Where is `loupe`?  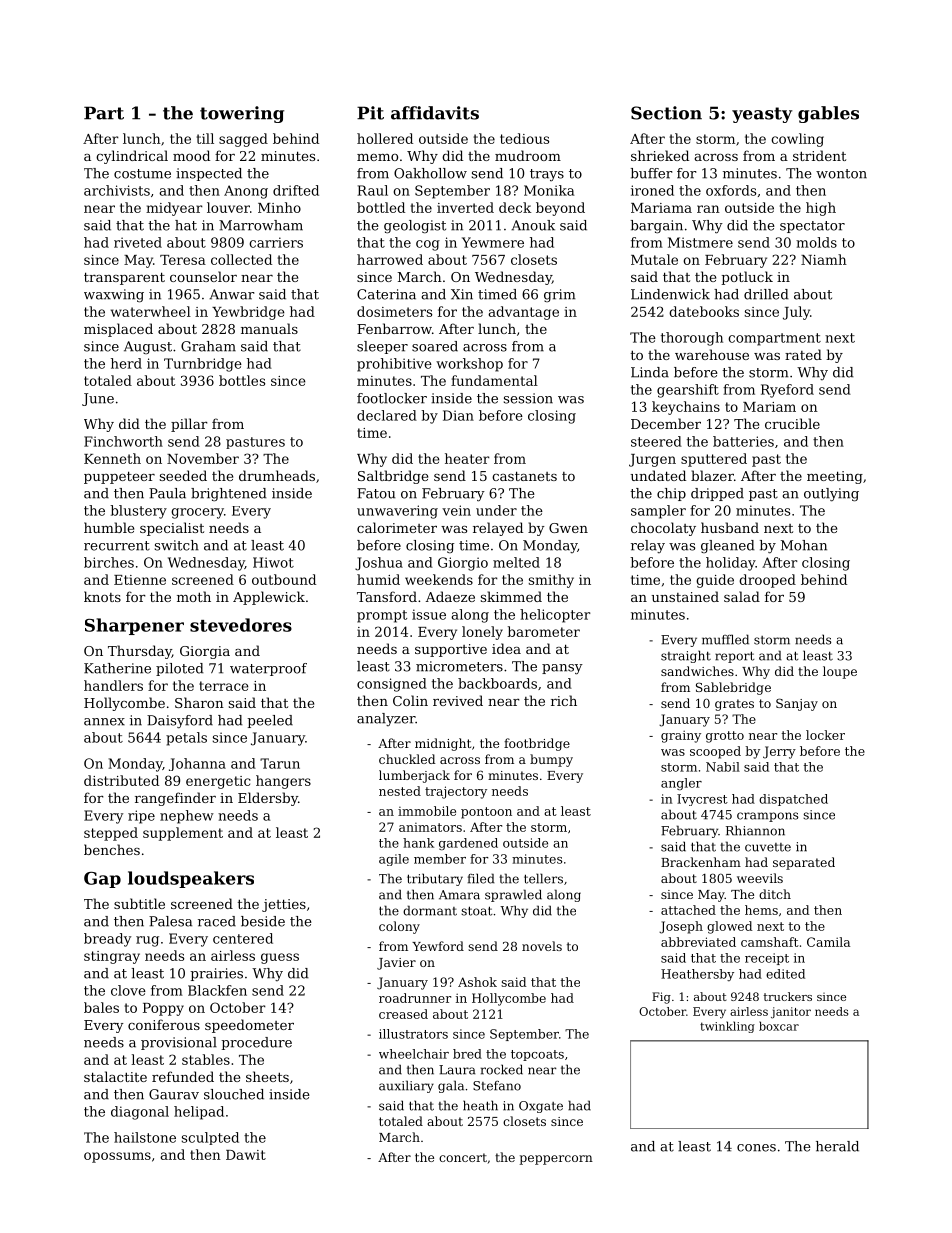
loupe is located at coordinates (840, 672).
